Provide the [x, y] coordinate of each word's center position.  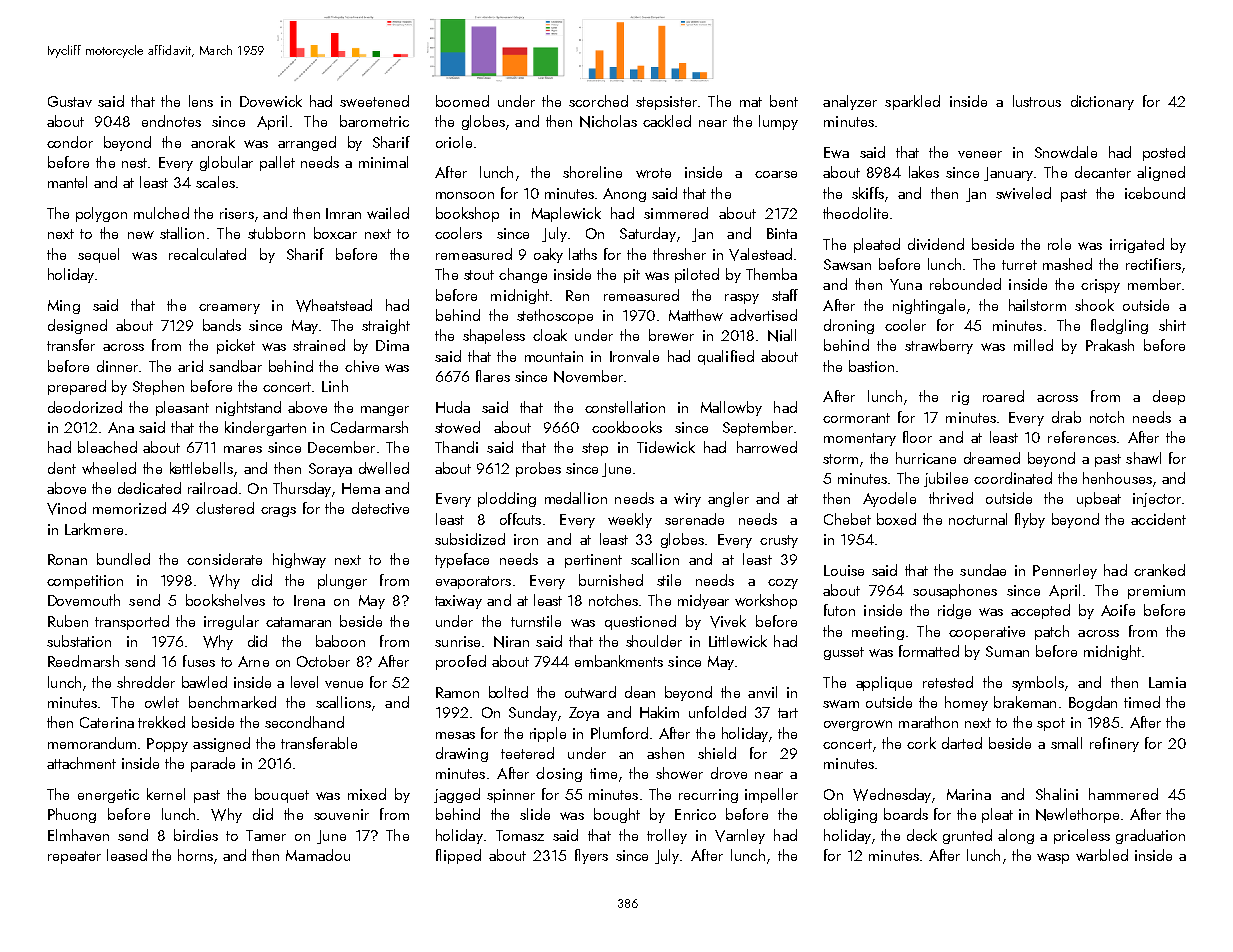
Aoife [1118, 610]
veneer [980, 154]
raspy [742, 299]
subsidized [470, 539]
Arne [253, 661]
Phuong [72, 815]
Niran [511, 642]
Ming [64, 307]
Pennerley [1065, 571]
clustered [225, 508]
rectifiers [1153, 264]
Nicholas [608, 121]
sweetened [374, 101]
